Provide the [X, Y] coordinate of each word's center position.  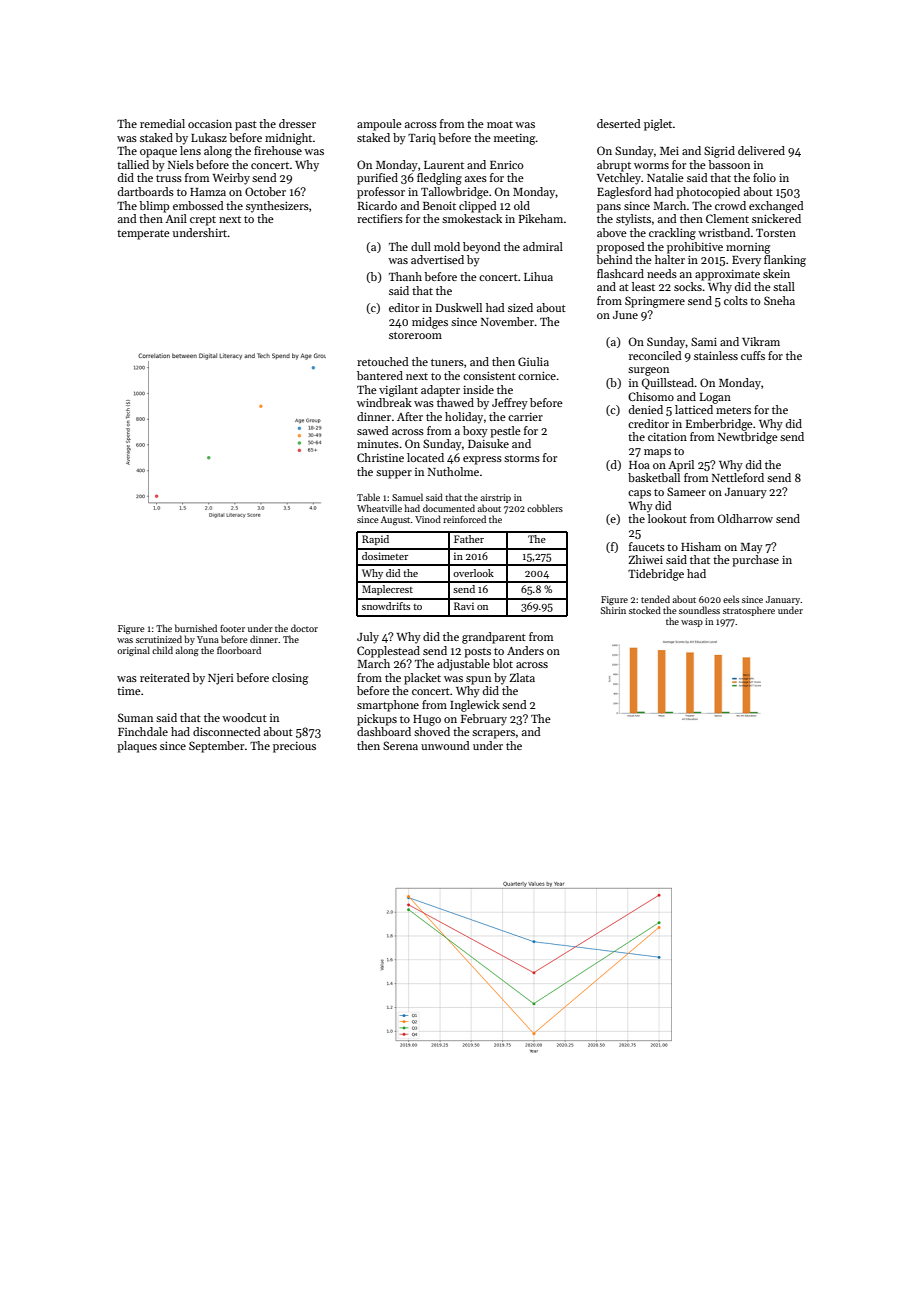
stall [784, 286]
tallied [133, 164]
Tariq [422, 139]
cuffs [753, 355]
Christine [380, 457]
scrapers [493, 734]
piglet [658, 125]
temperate [143, 235]
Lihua [538, 276]
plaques [137, 747]
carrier [525, 417]
